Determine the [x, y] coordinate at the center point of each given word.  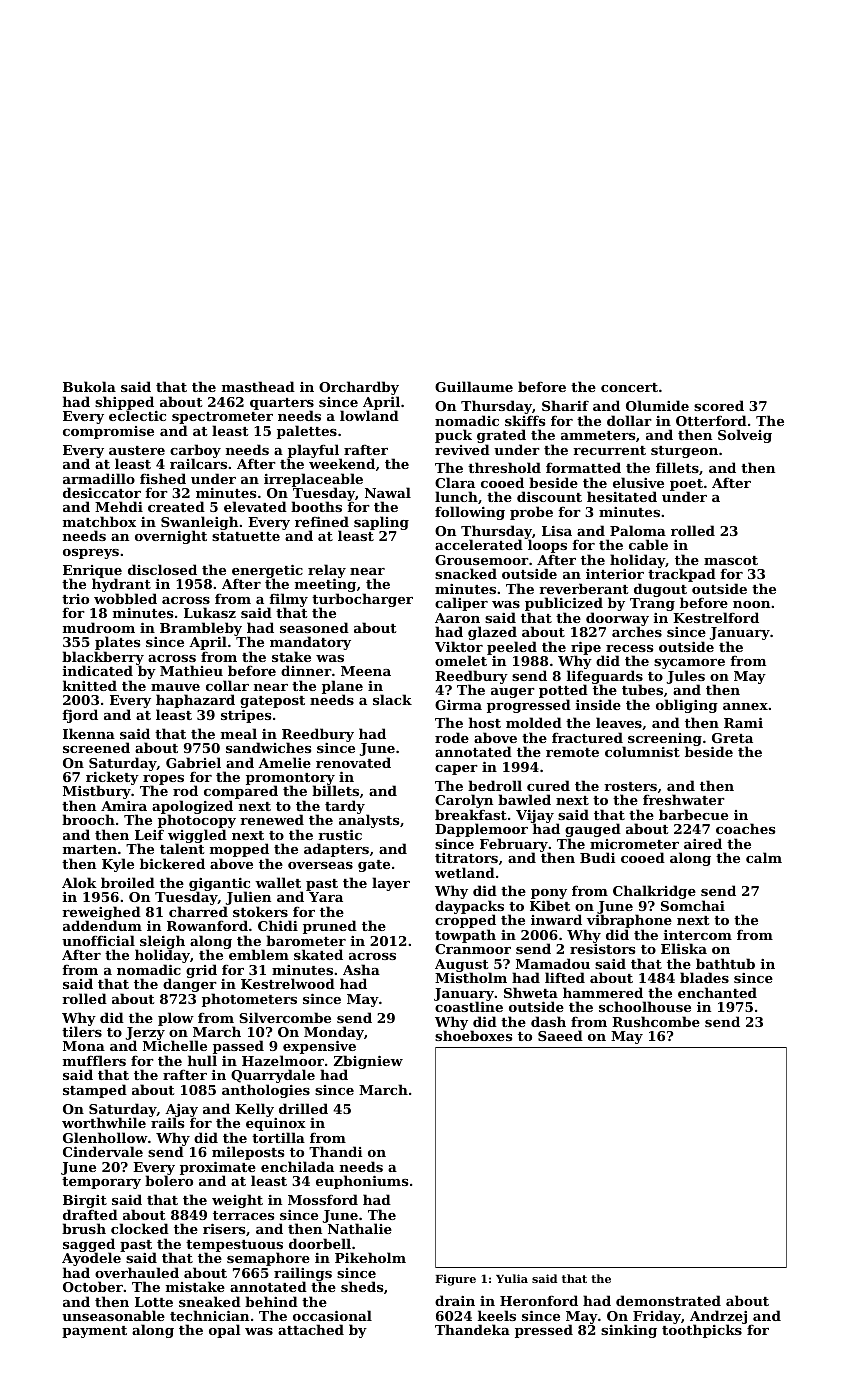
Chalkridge [654, 892]
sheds [362, 1286]
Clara [455, 482]
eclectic [137, 416]
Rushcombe [656, 1021]
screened [96, 747]
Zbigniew [368, 1062]
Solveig [745, 436]
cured [548, 785]
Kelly [254, 1110]
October [93, 1286]
